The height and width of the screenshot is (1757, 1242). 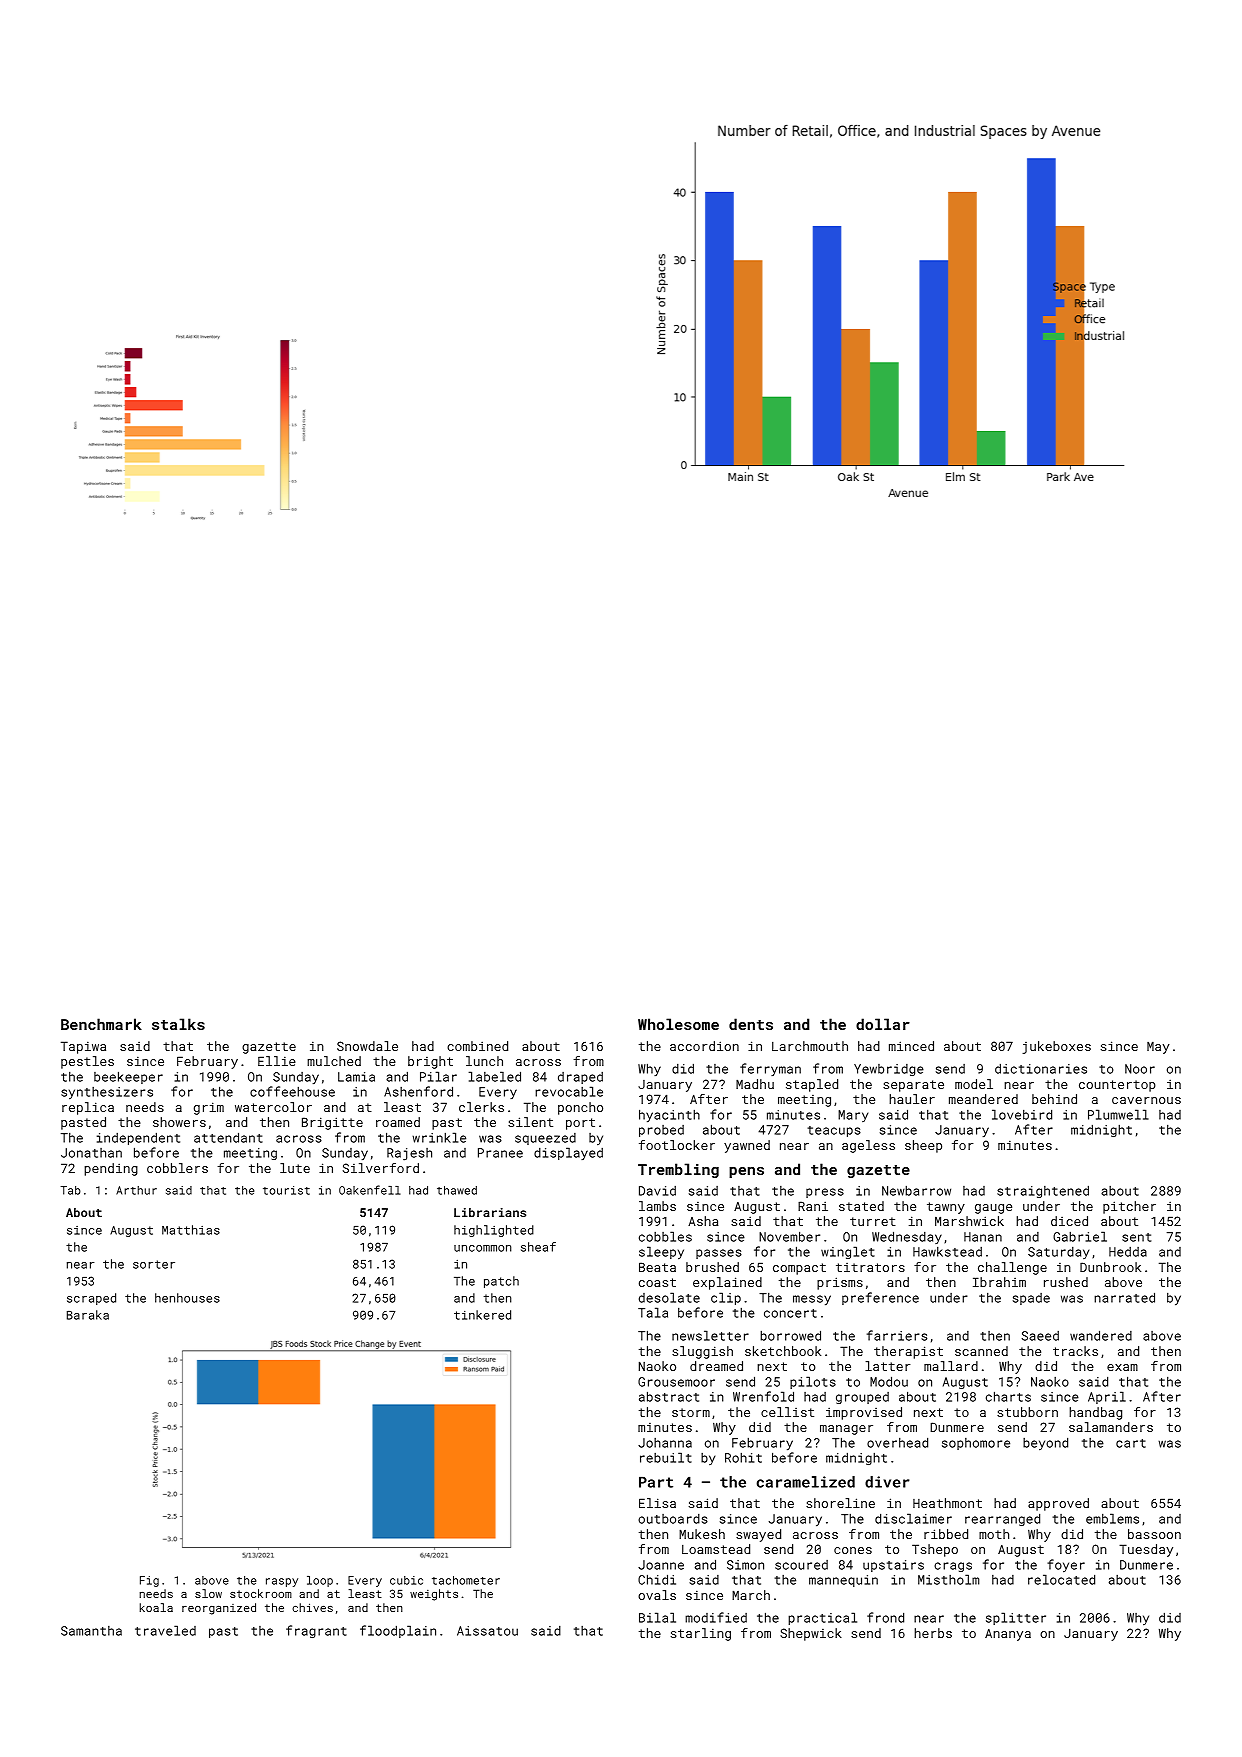 What do you see at coordinates (501, 1282) in the screenshot?
I see `patch` at bounding box center [501, 1282].
